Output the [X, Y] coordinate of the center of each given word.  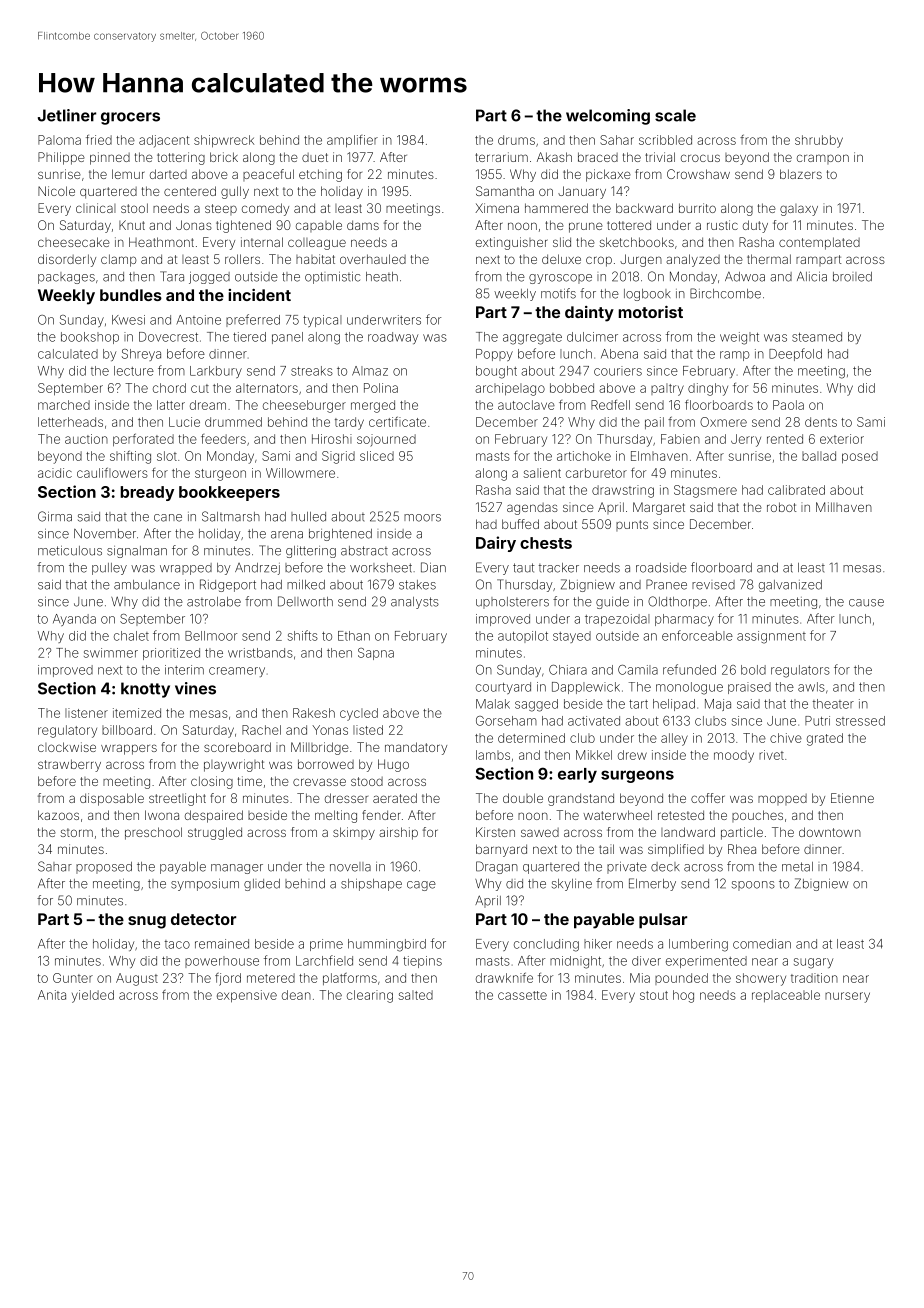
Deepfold [795, 354]
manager [237, 869]
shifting [130, 457]
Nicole [56, 191]
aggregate [532, 339]
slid [562, 242]
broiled [852, 277]
